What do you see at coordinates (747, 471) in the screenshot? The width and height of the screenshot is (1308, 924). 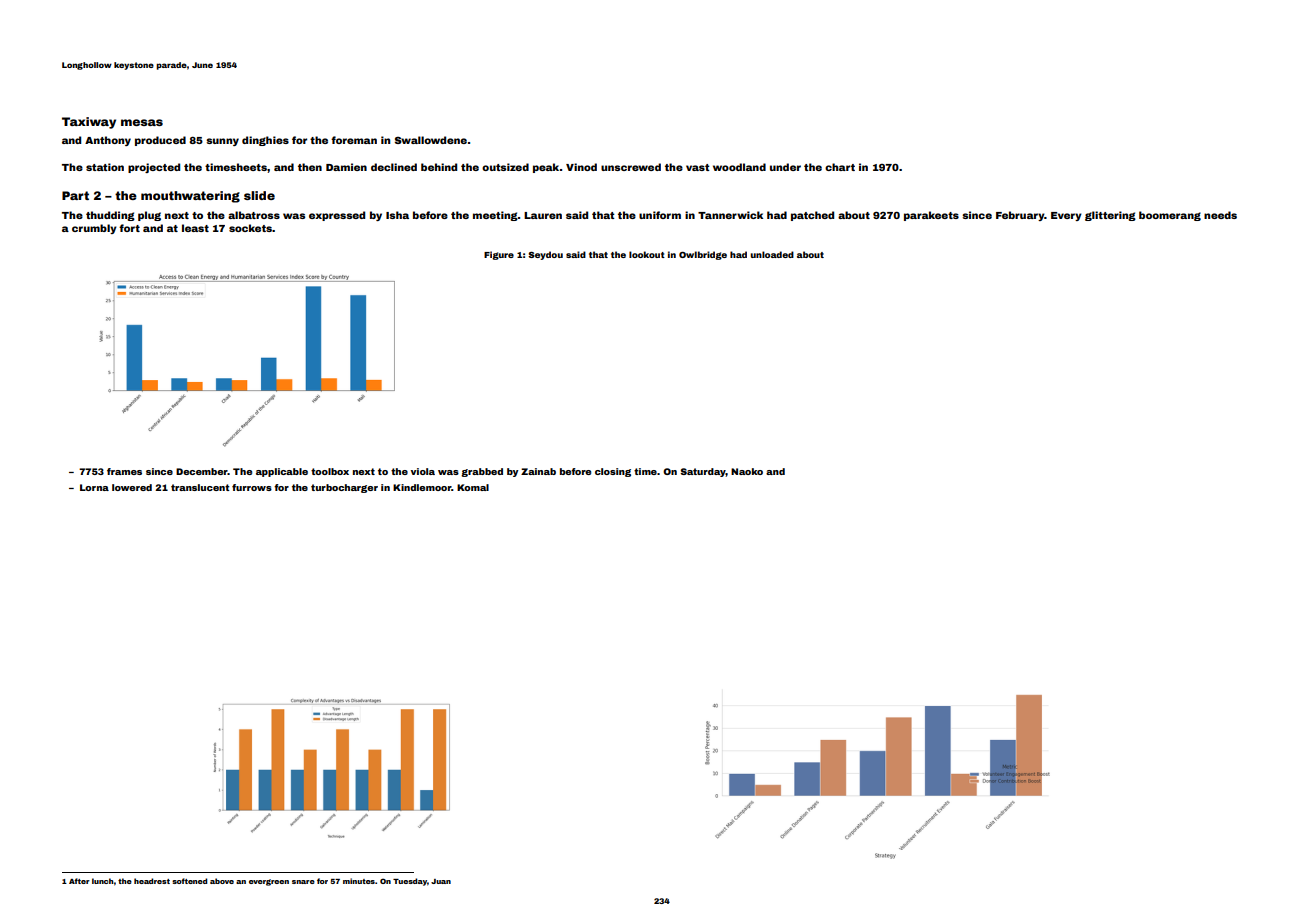 I see `Naoko` at bounding box center [747, 471].
